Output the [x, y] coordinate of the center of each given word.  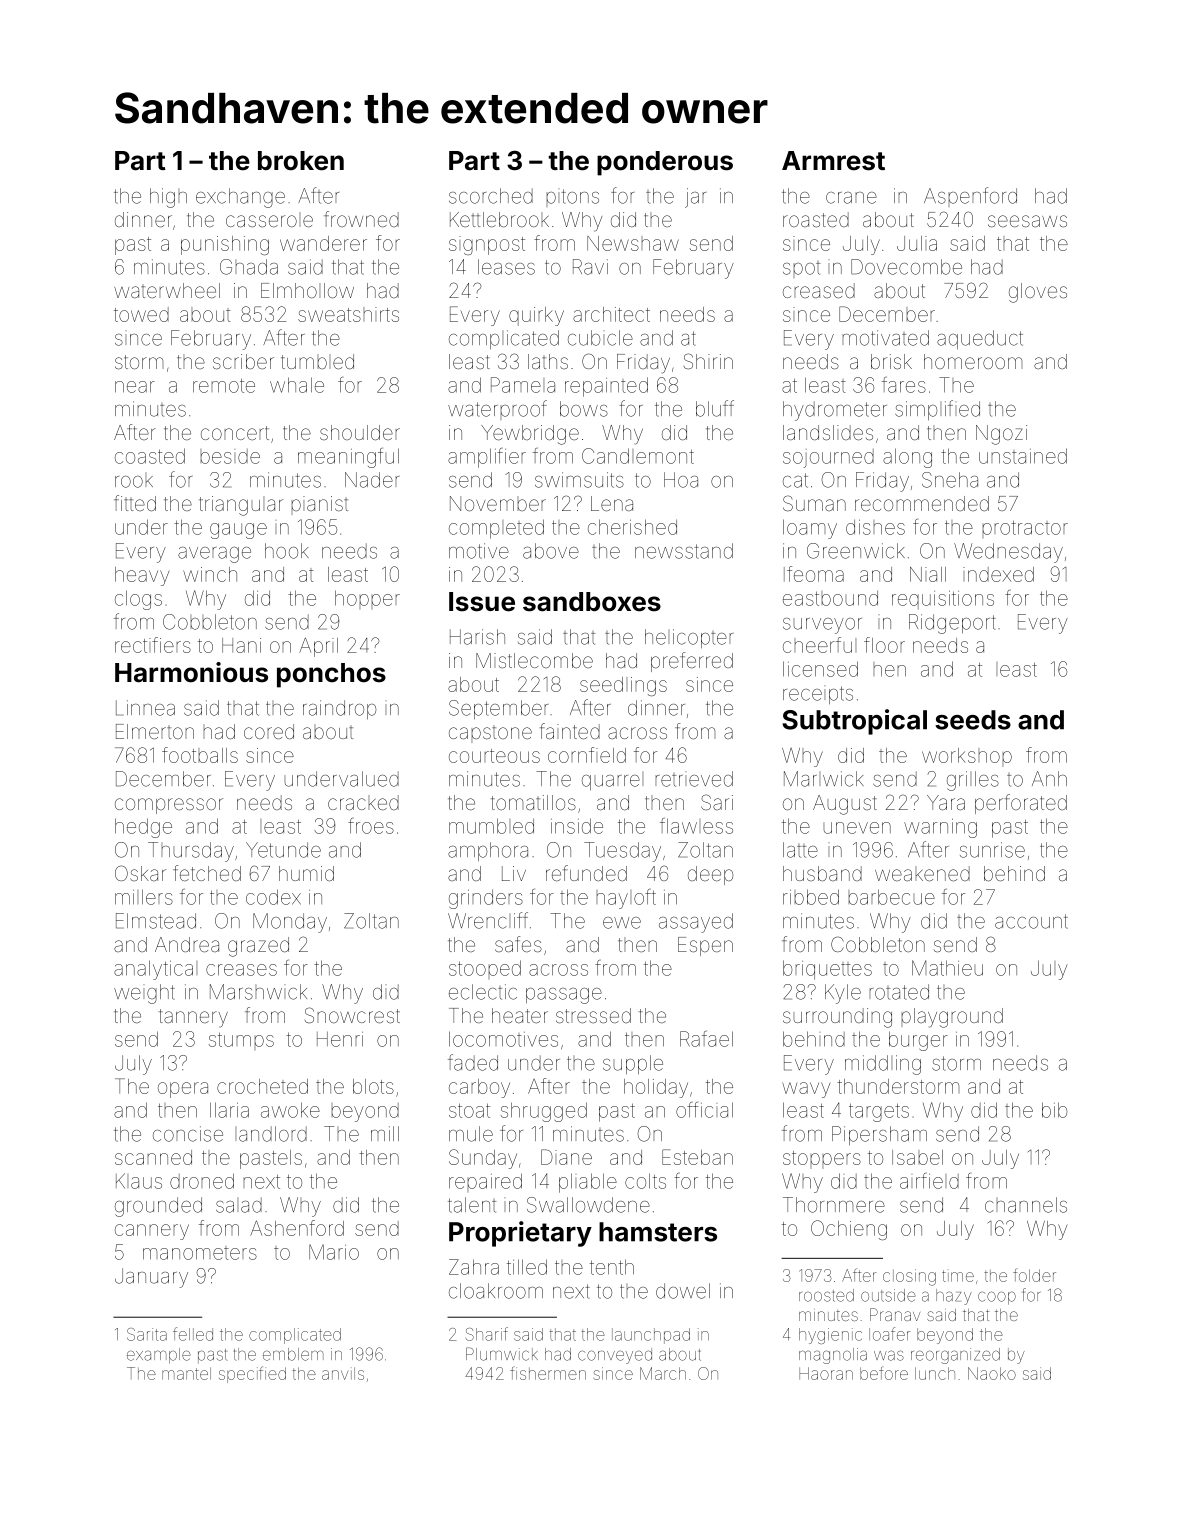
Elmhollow [307, 290]
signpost [487, 245]
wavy [806, 1090]
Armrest [833, 161]
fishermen [548, 1373]
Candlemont [638, 456]
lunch [935, 1373]
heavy [142, 576]
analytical [155, 970]
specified [252, 1374]
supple [633, 1064]
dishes [875, 527]
